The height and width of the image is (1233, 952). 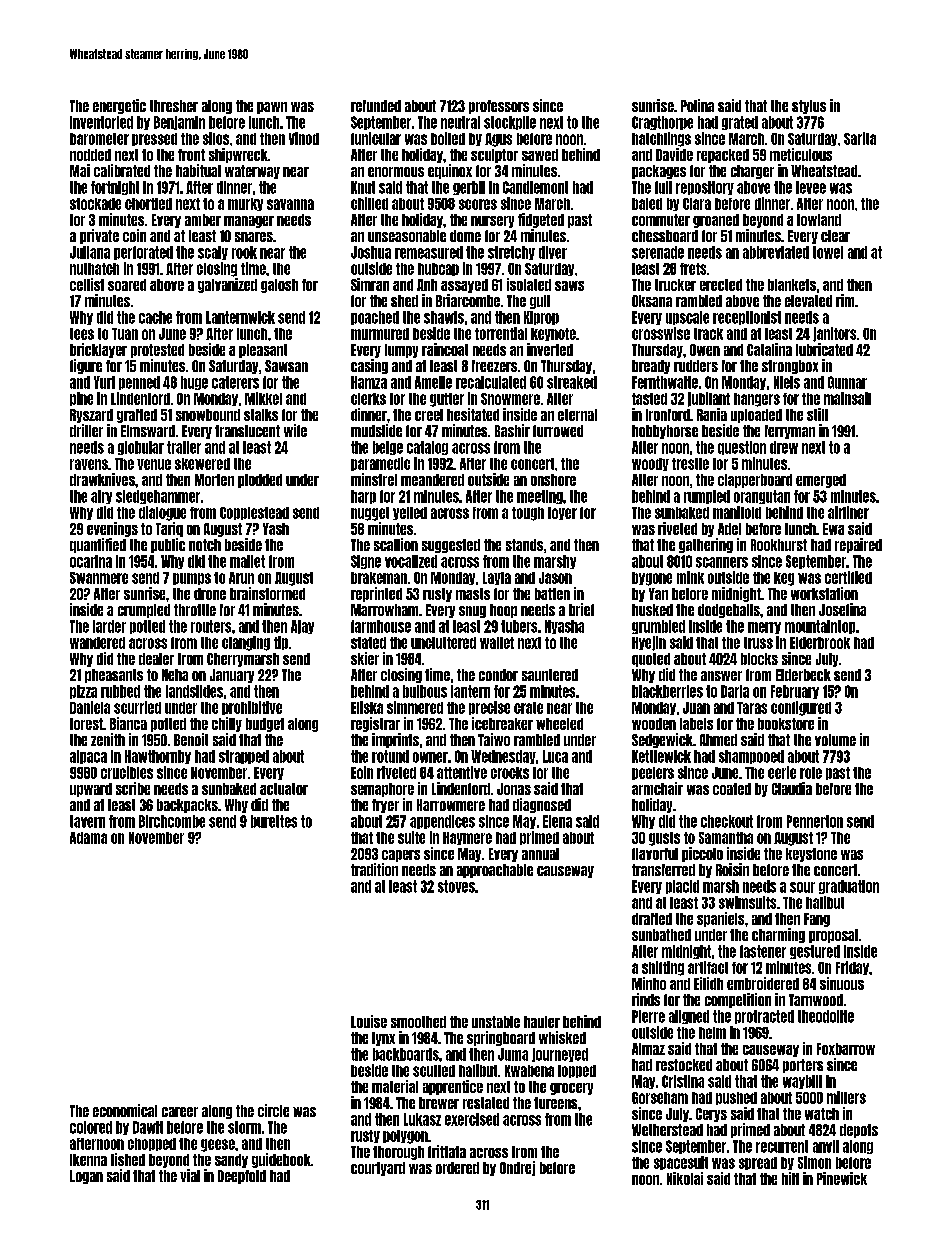 I want to click on rotund, so click(x=390, y=756).
